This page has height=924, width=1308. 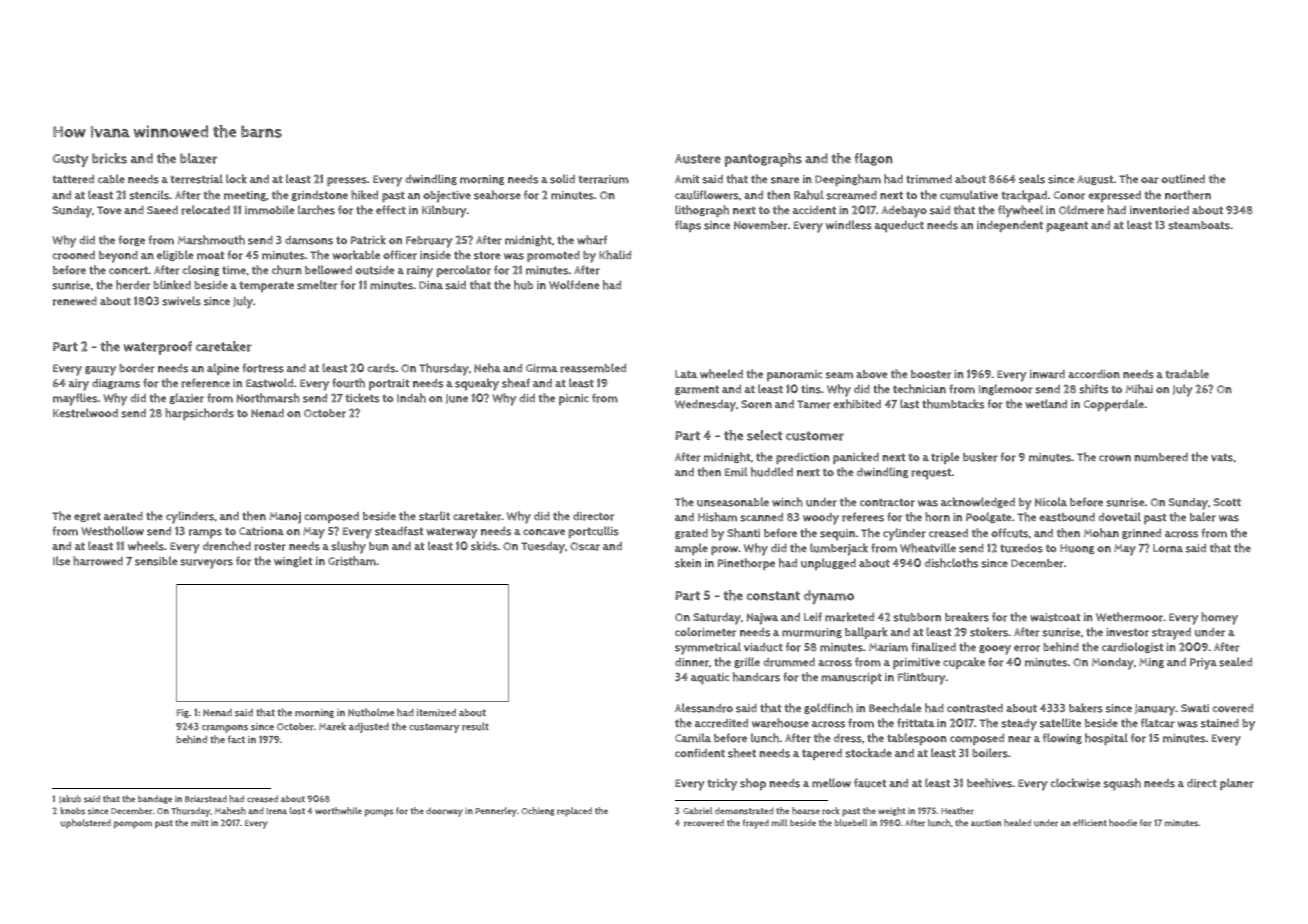 What do you see at coordinates (698, 159) in the page?
I see `Austere` at bounding box center [698, 159].
